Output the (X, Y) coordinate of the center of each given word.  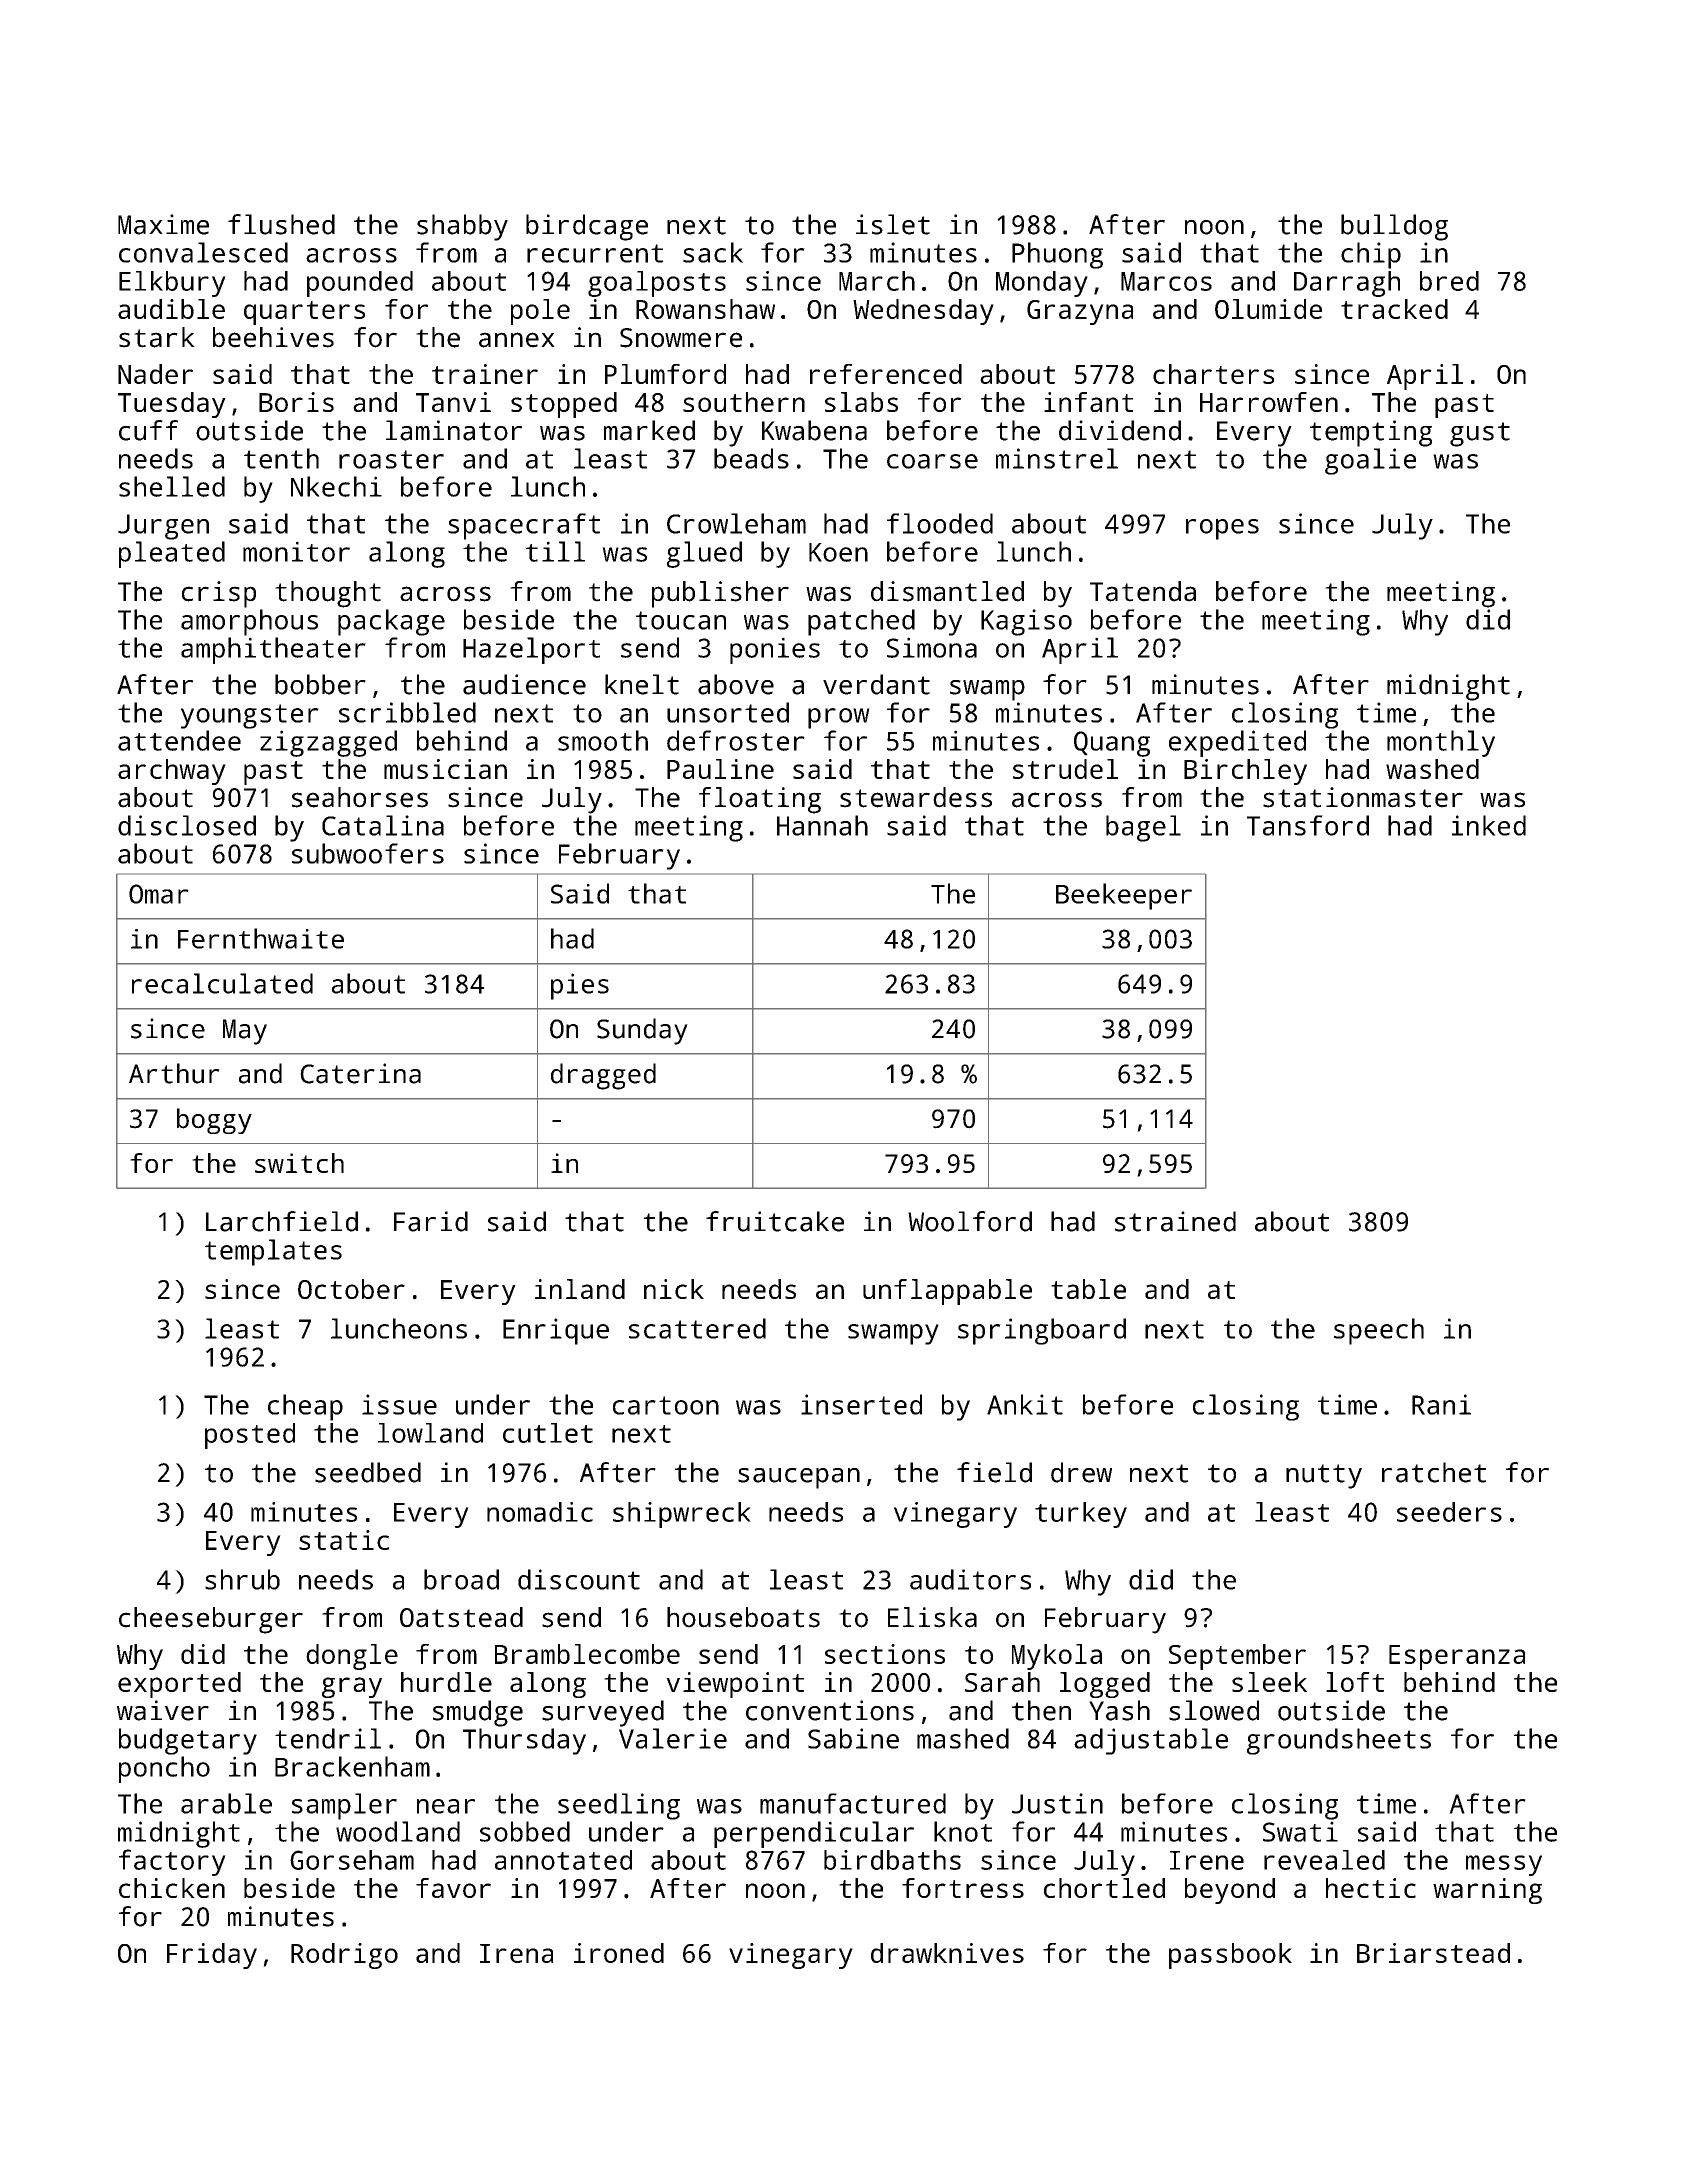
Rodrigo (344, 1956)
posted (250, 1436)
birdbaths (892, 1860)
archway (172, 772)
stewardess (916, 797)
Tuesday (172, 405)
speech (1379, 1331)
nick (674, 1289)
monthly (1441, 743)
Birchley (1245, 772)
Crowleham (736, 523)
